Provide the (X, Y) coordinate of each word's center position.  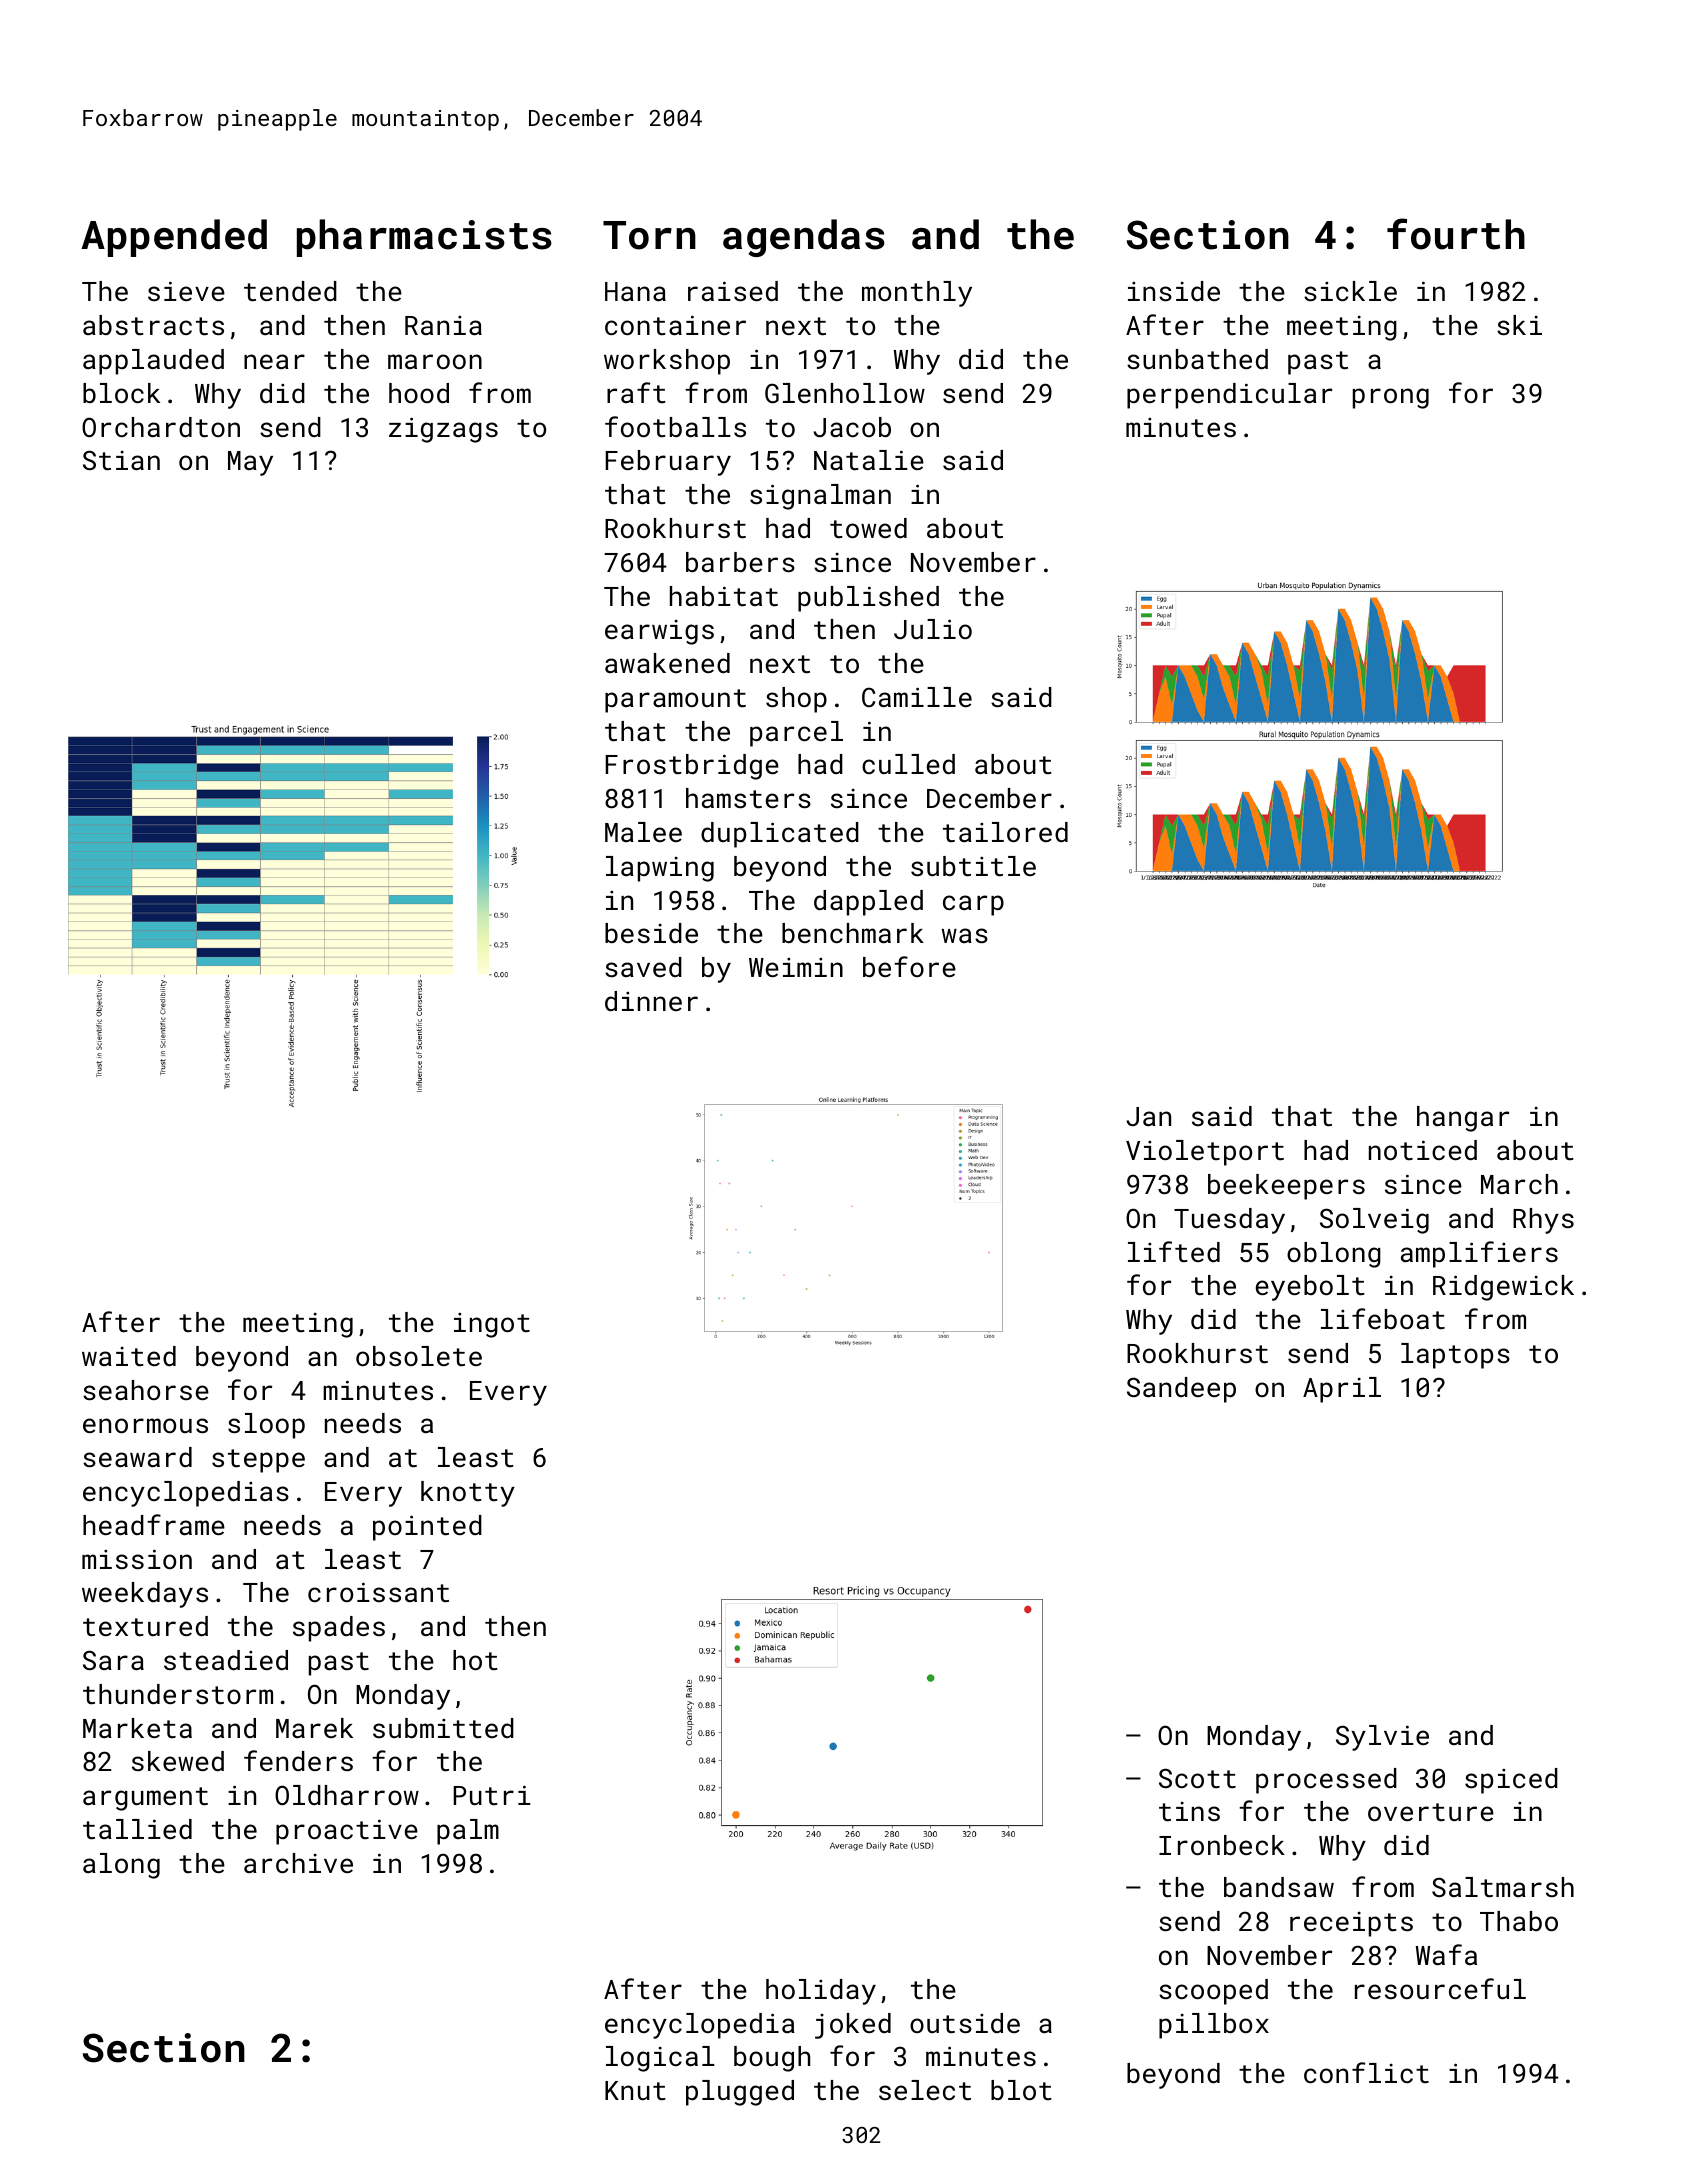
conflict (1366, 2072)
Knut (635, 2091)
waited (129, 1356)
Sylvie (1382, 1738)
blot (1021, 2090)
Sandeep (1181, 1390)
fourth (1456, 234)
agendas (804, 238)
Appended (174, 238)
